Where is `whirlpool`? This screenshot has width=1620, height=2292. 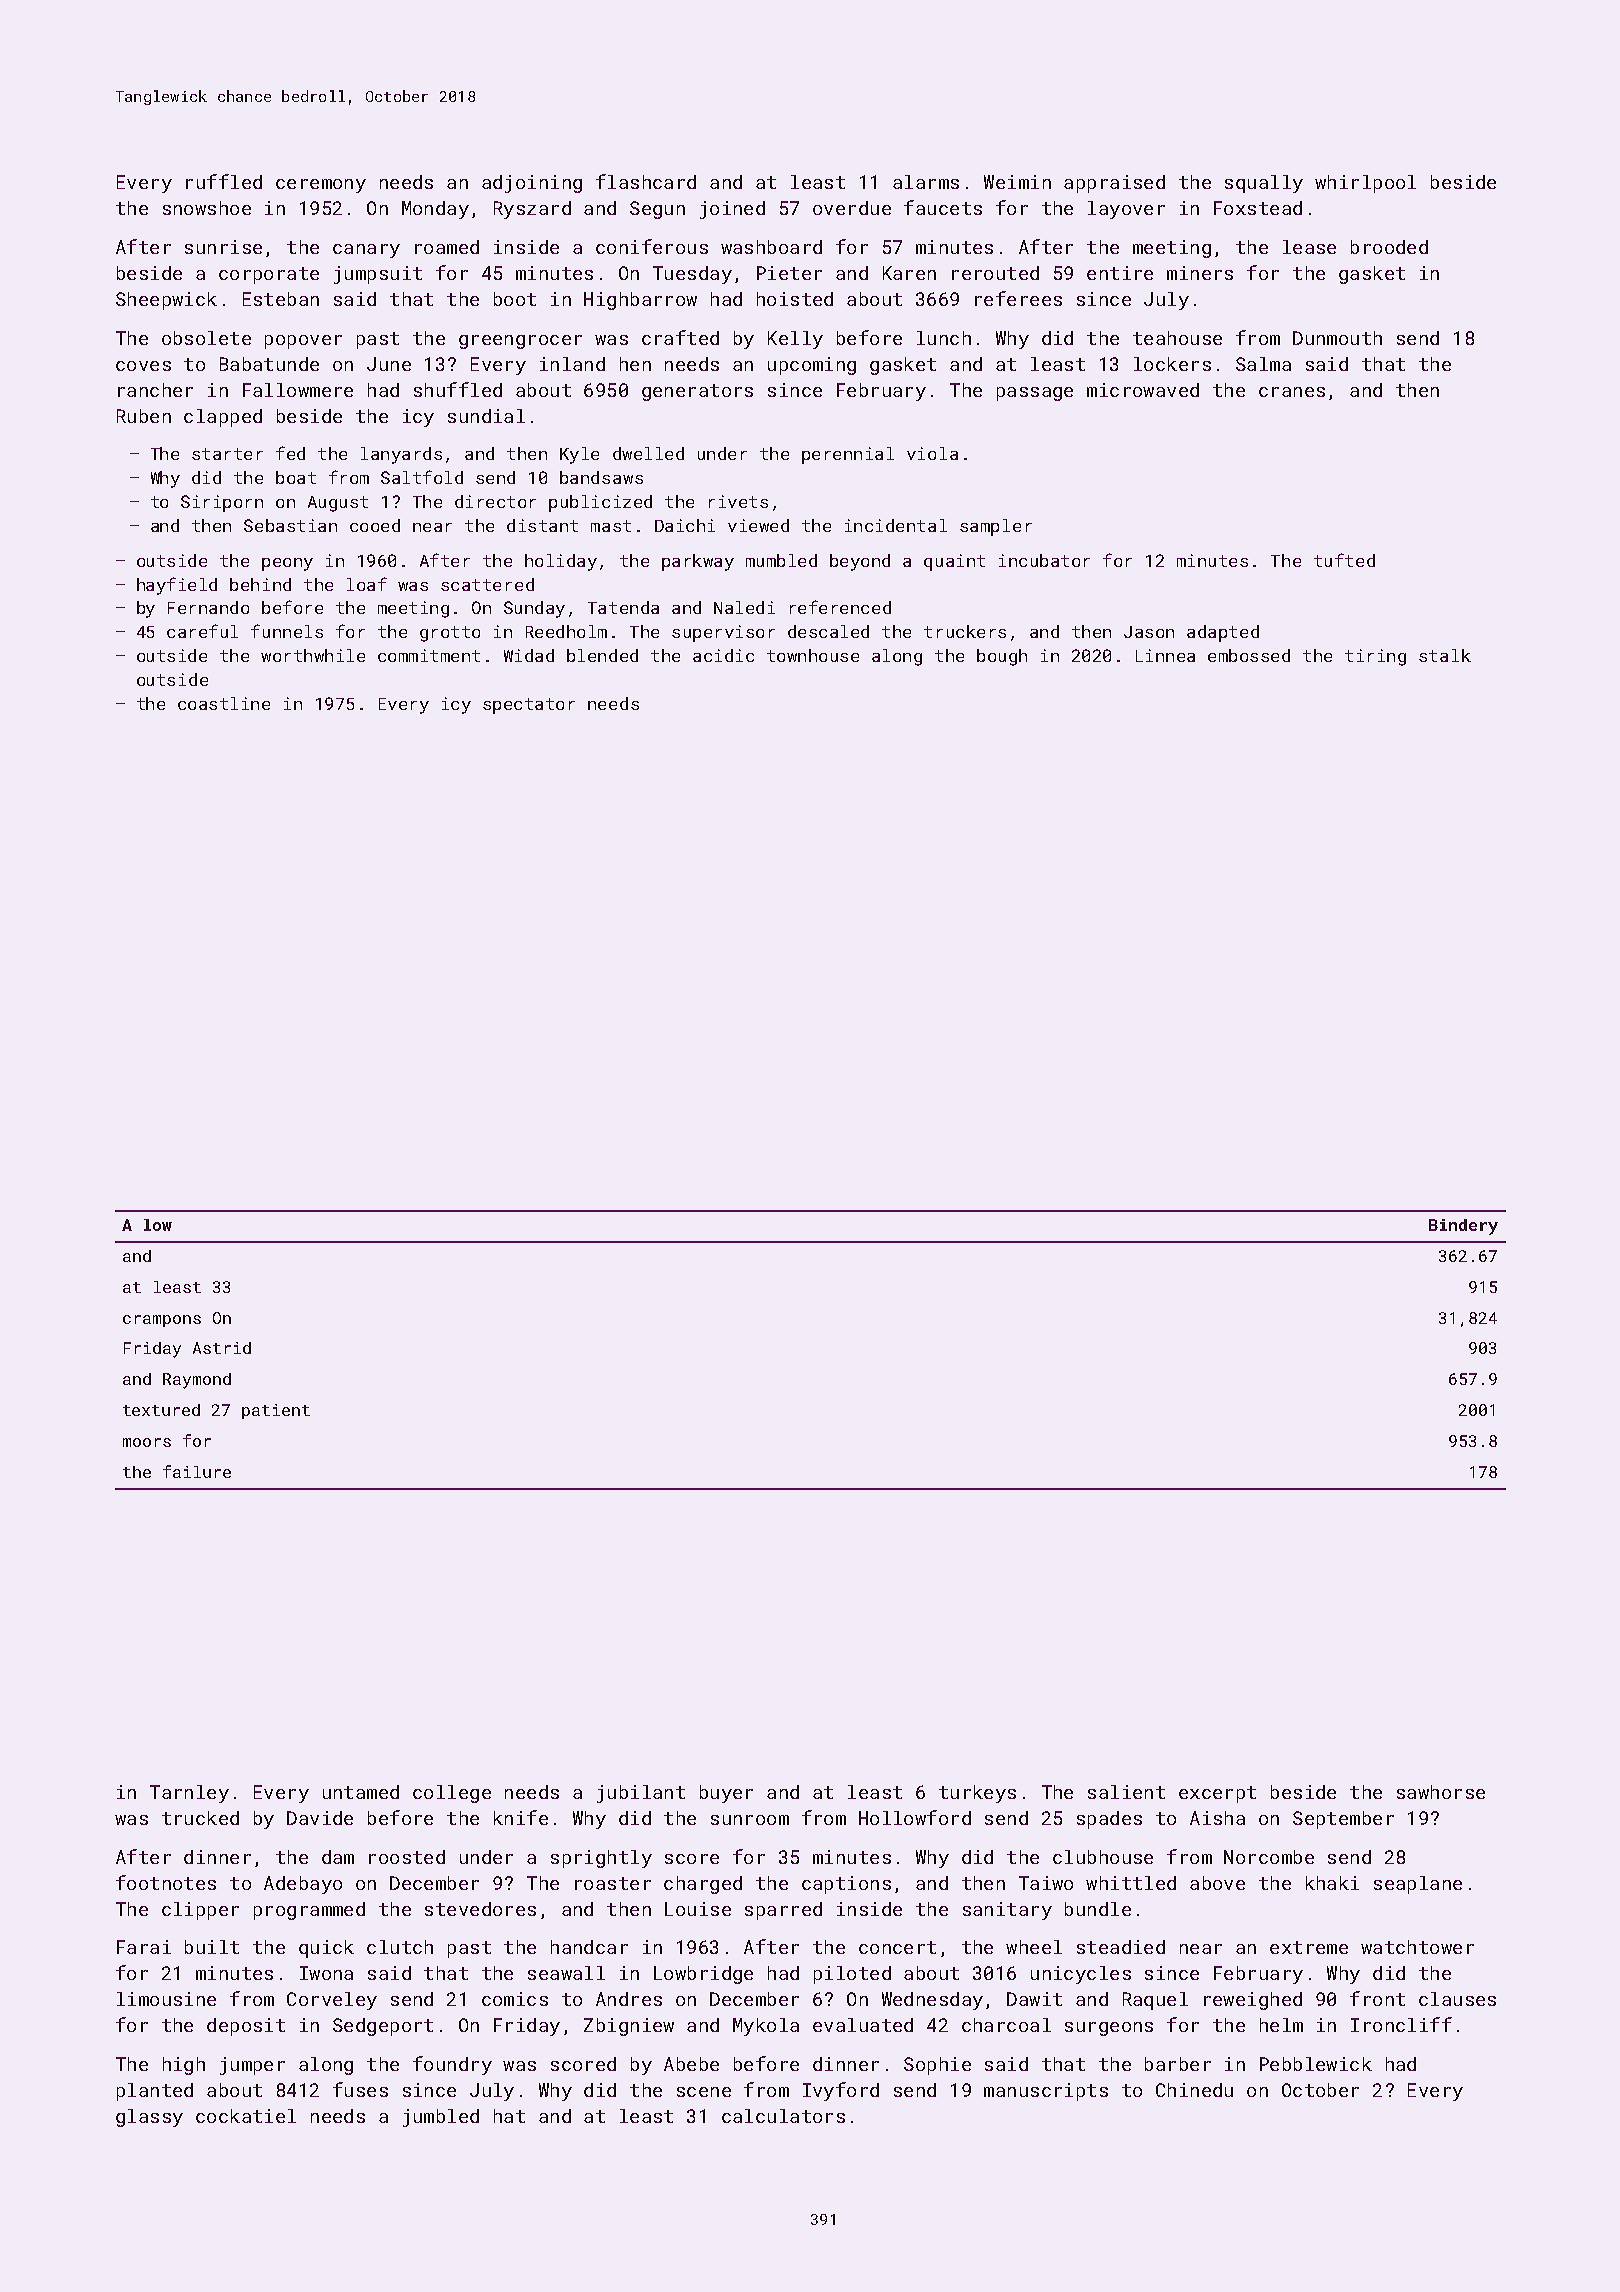
whirlpool is located at coordinates (1365, 184).
